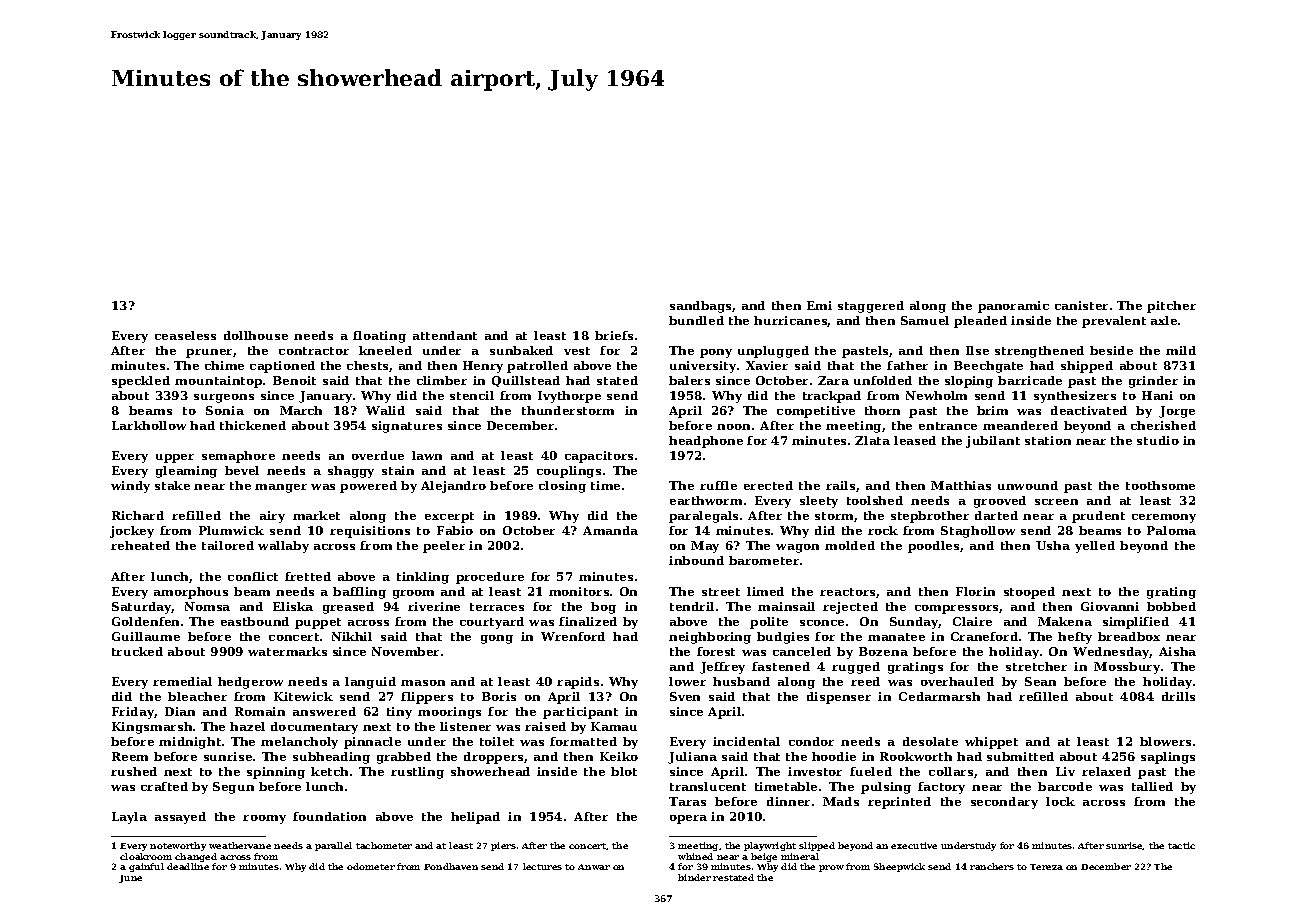 The width and height of the screenshot is (1308, 924). I want to click on June, so click(130, 879).
